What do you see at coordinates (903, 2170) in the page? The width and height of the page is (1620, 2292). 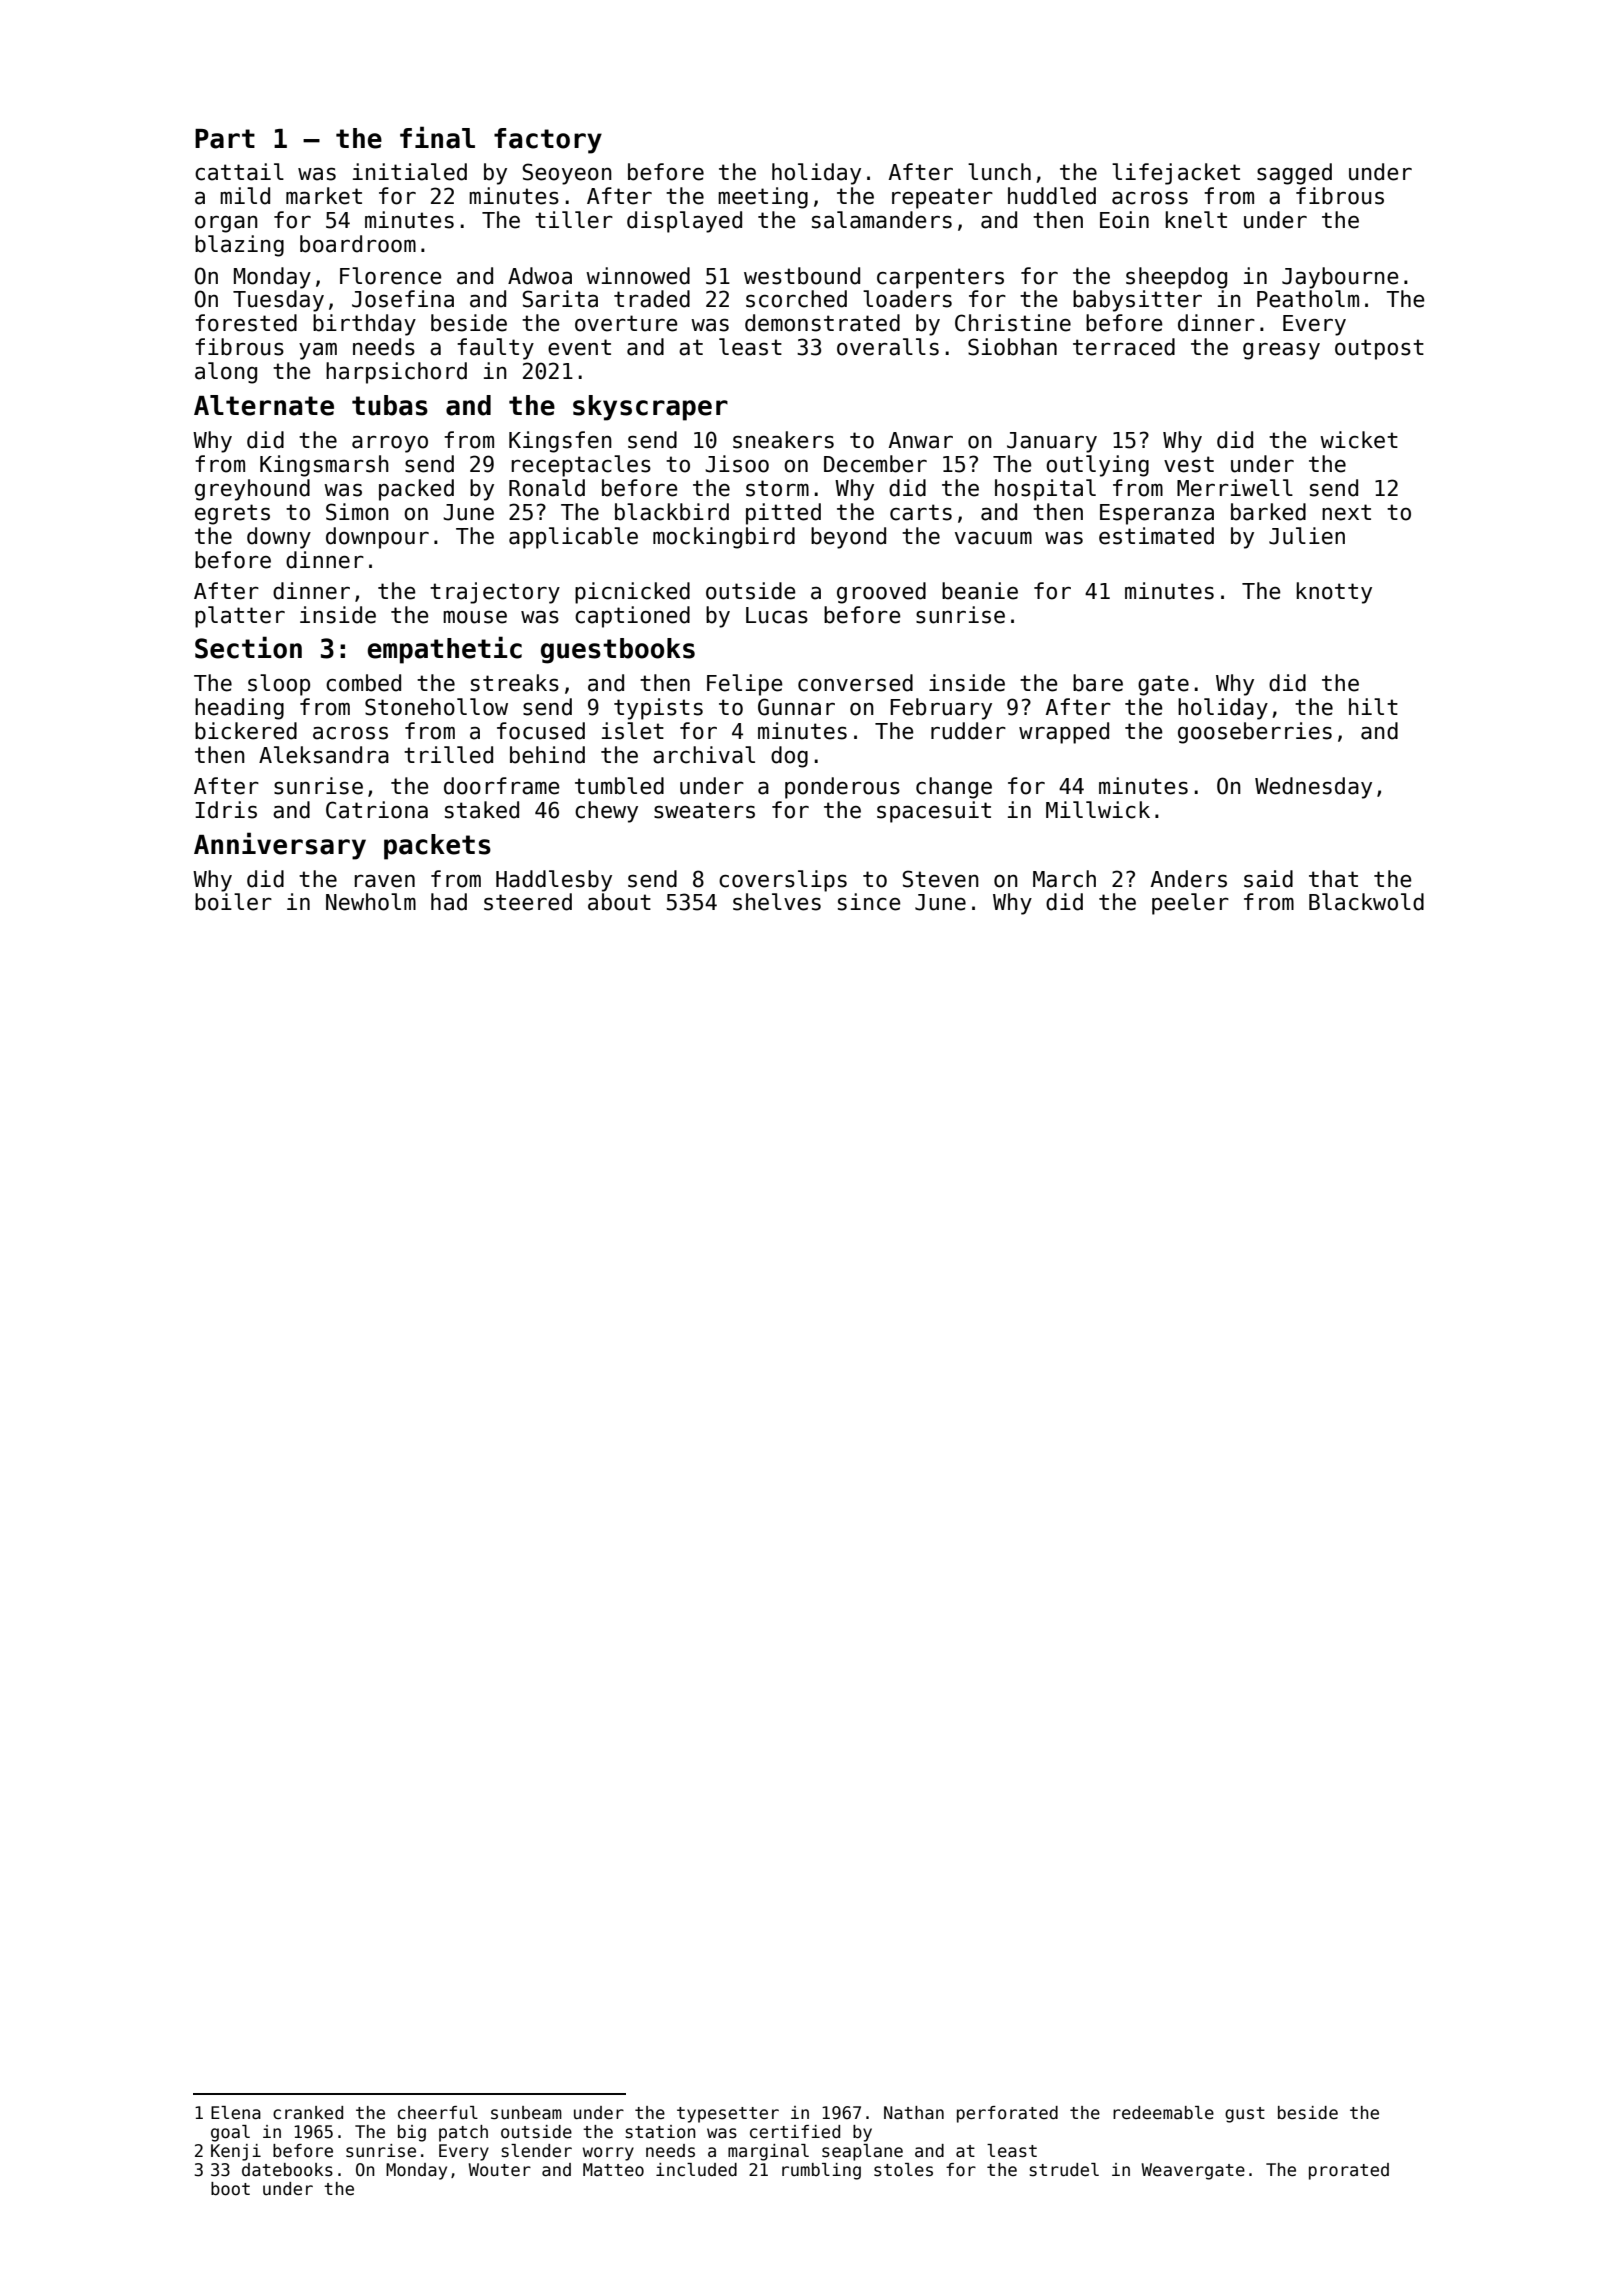 I see `stoles` at bounding box center [903, 2170].
